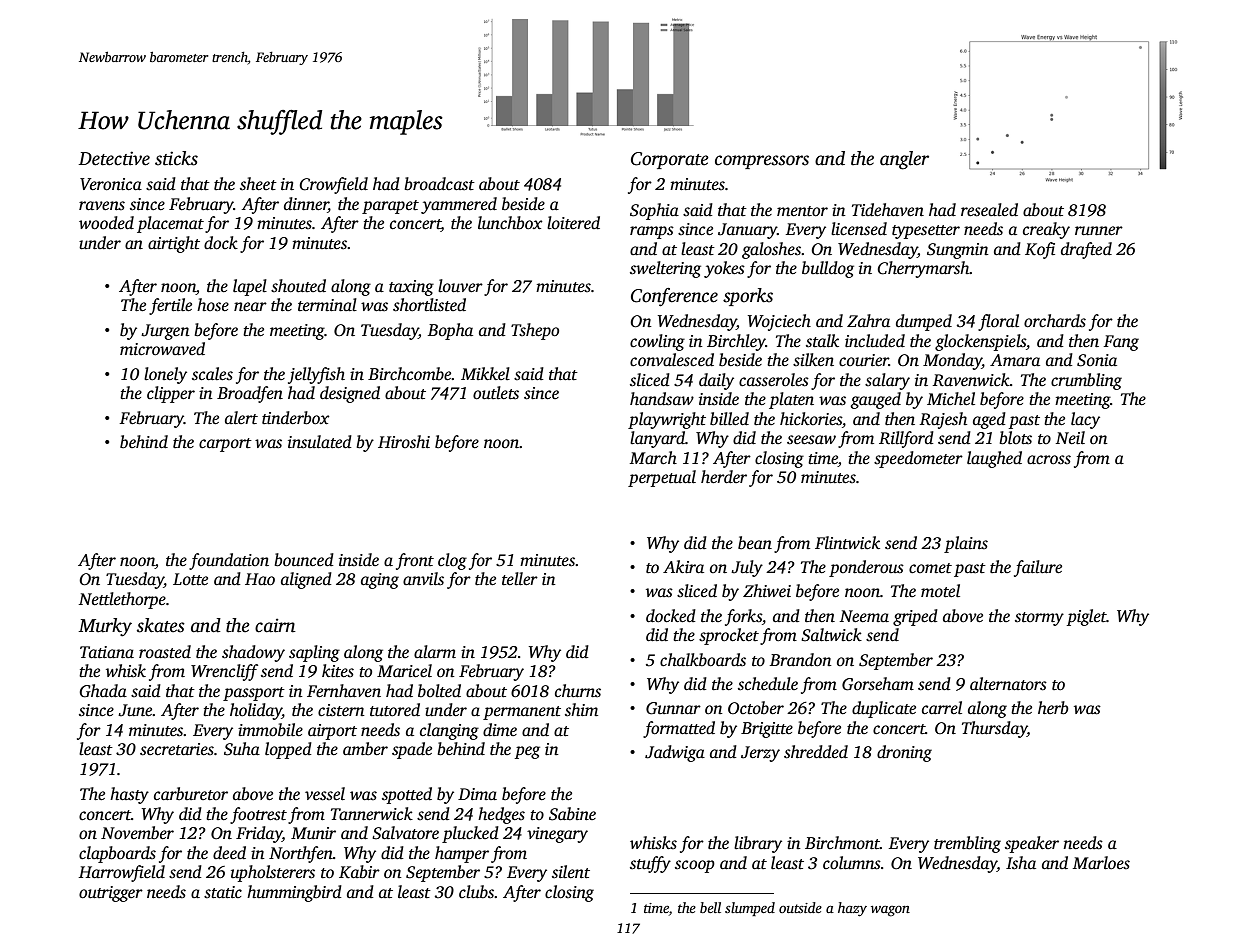 This image has width=1233, height=952. What do you see at coordinates (1099, 231) in the image?
I see `runner` at bounding box center [1099, 231].
